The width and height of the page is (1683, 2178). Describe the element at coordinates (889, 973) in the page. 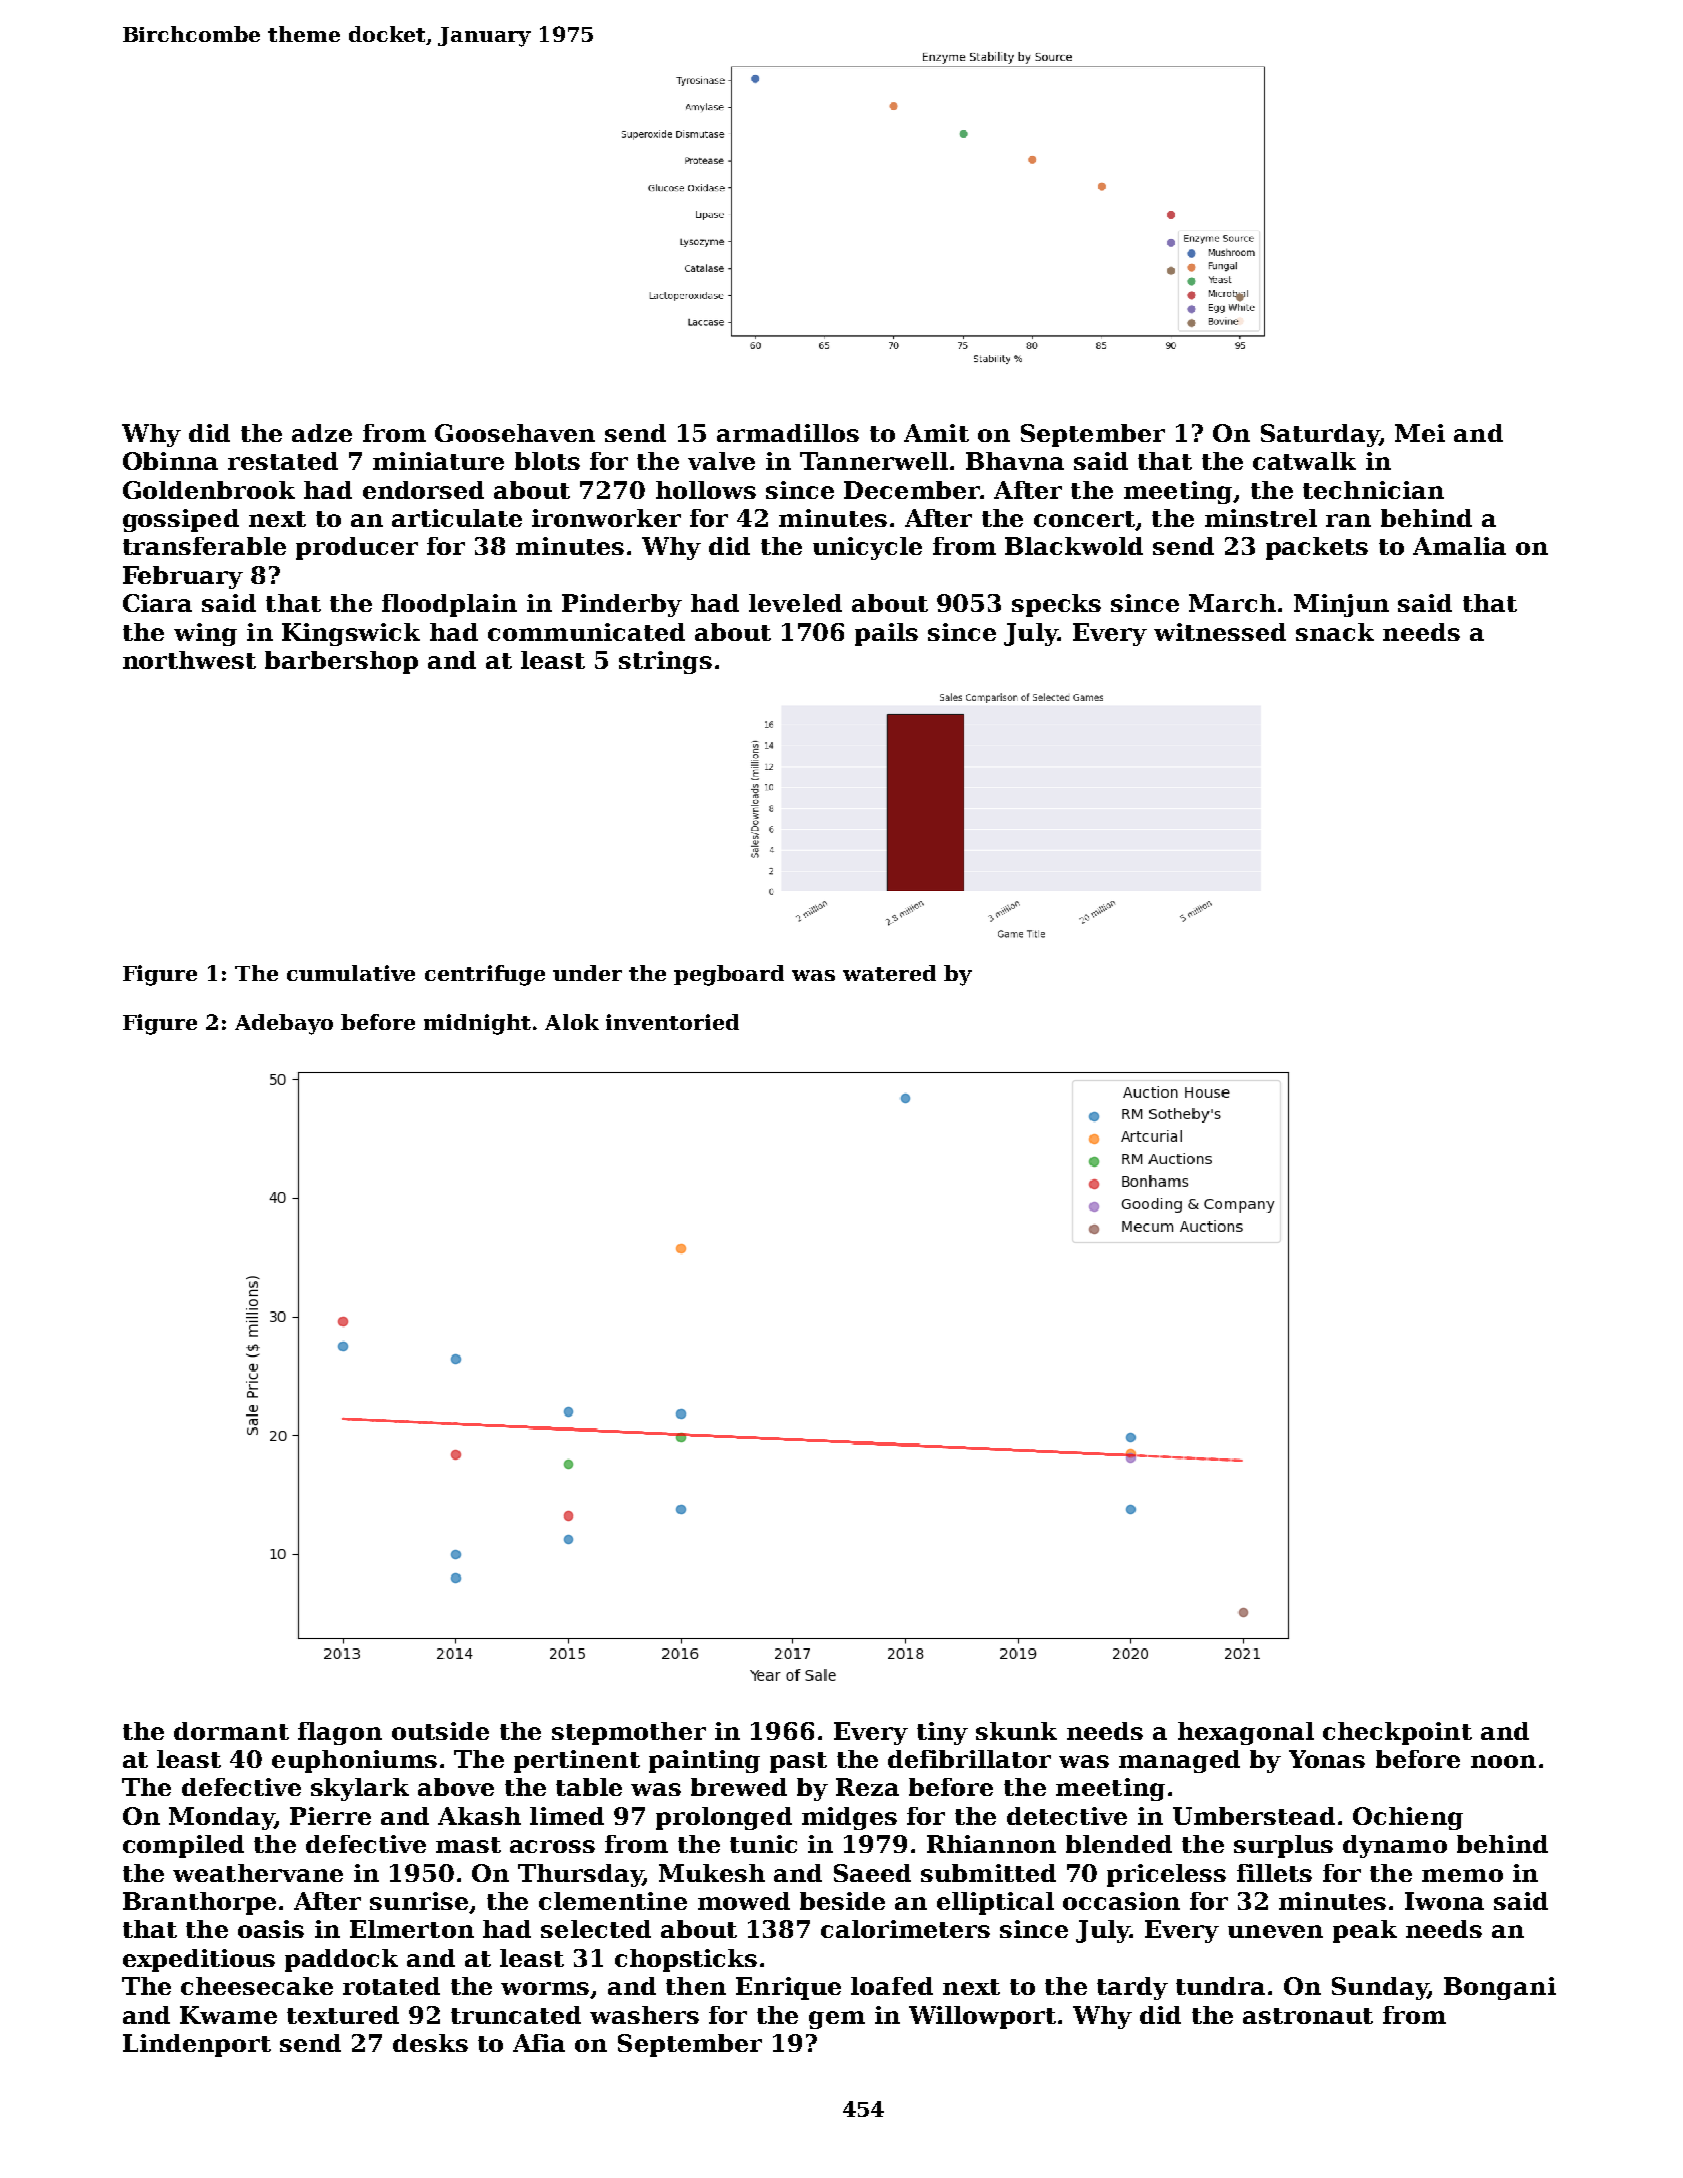

I see `watered` at that location.
